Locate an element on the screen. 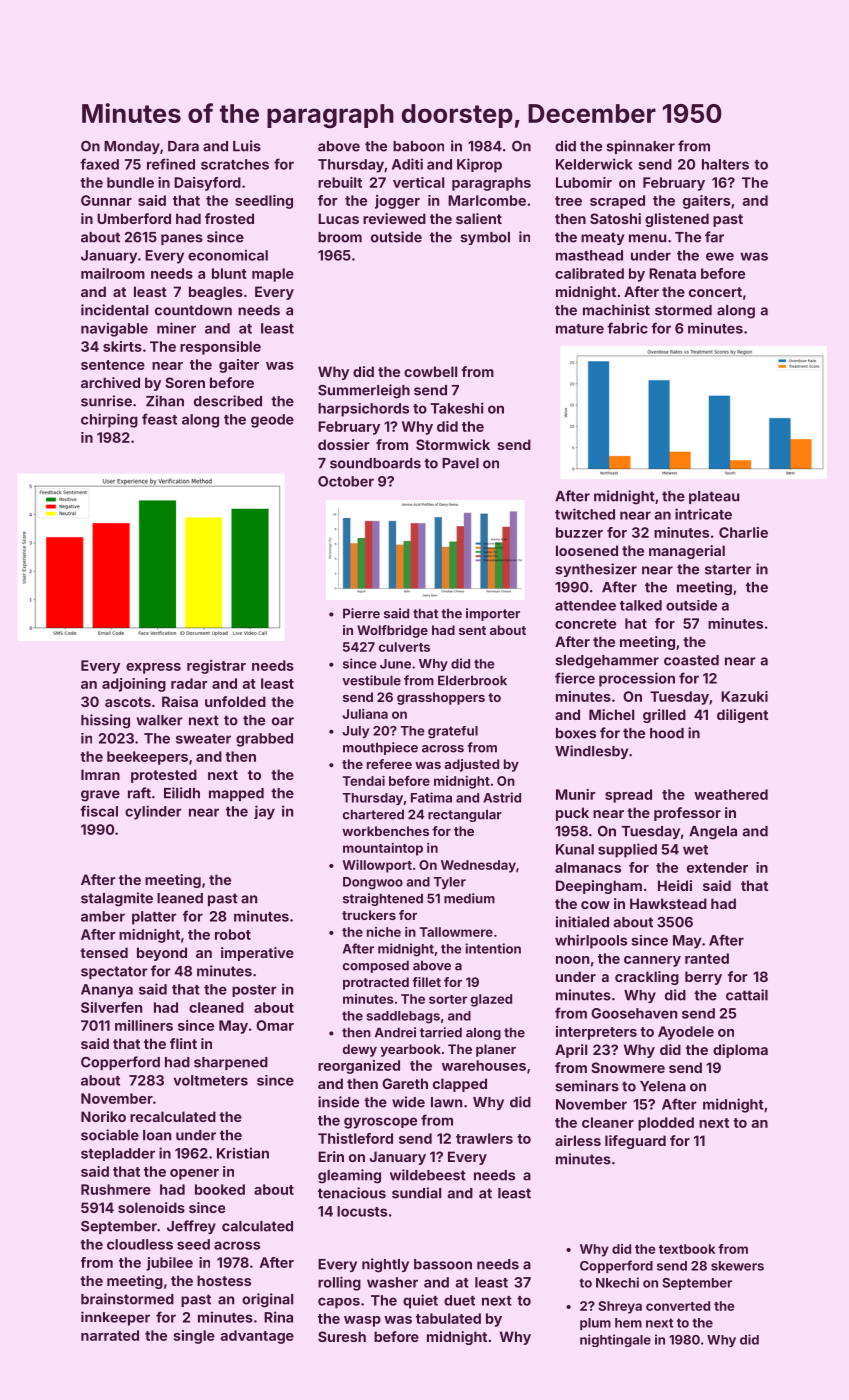  Elderbrook is located at coordinates (472, 680).
